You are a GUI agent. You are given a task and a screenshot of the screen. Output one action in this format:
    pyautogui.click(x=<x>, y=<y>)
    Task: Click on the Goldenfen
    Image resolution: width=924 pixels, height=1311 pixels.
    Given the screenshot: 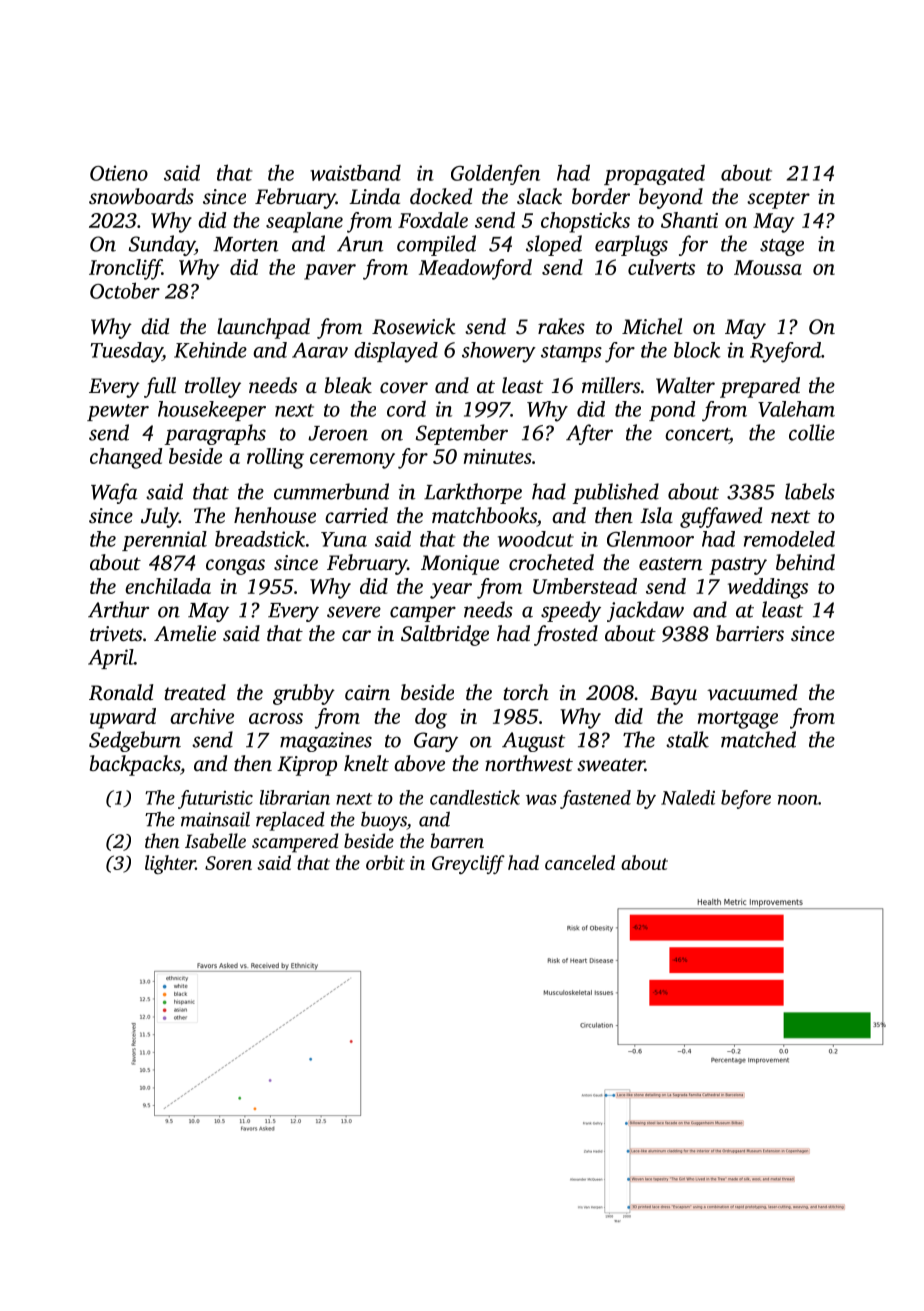 What is the action you would take?
    pyautogui.click(x=495, y=174)
